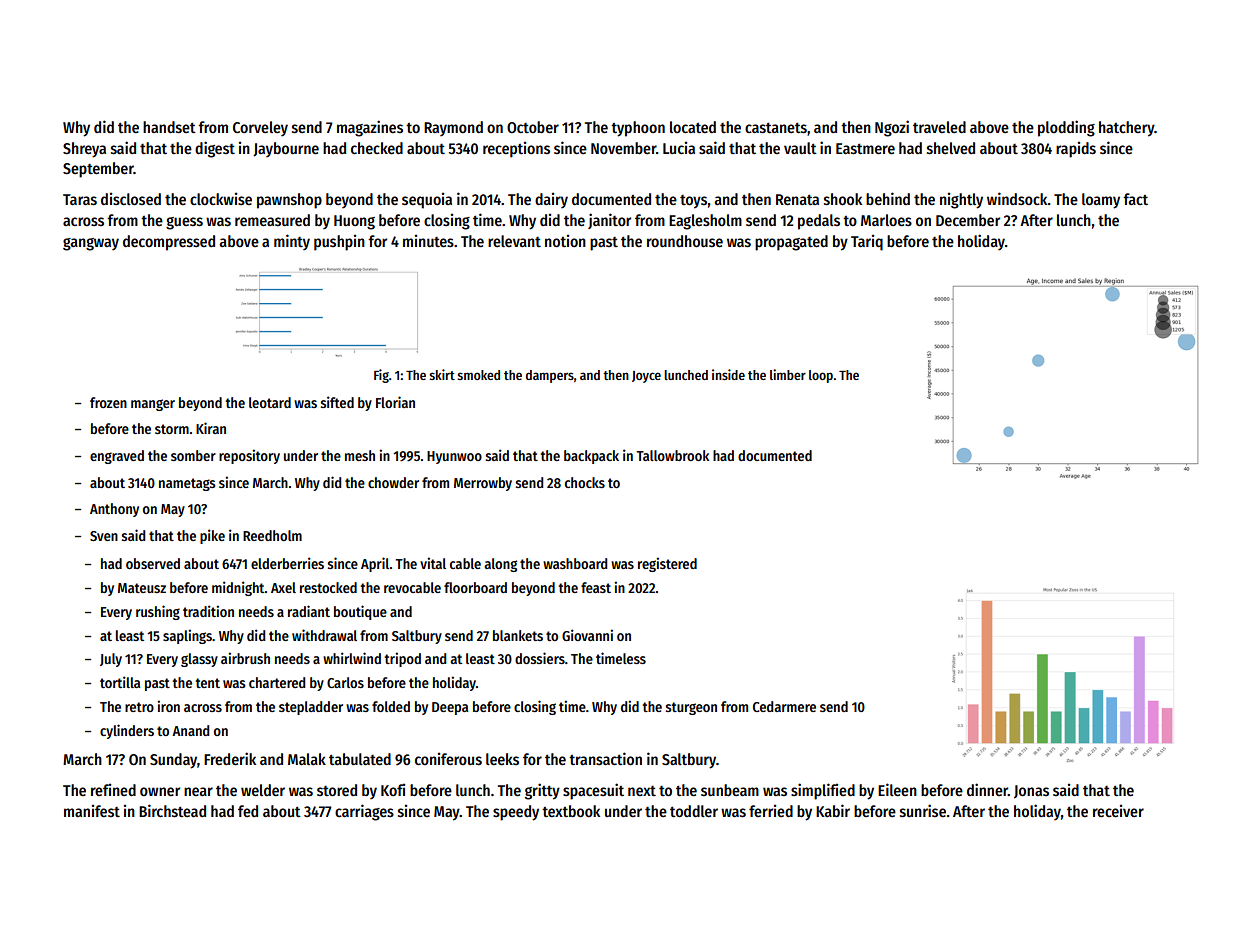 The width and height of the screenshot is (1233, 952). Describe the element at coordinates (208, 611) in the screenshot. I see `tradition` at that location.
